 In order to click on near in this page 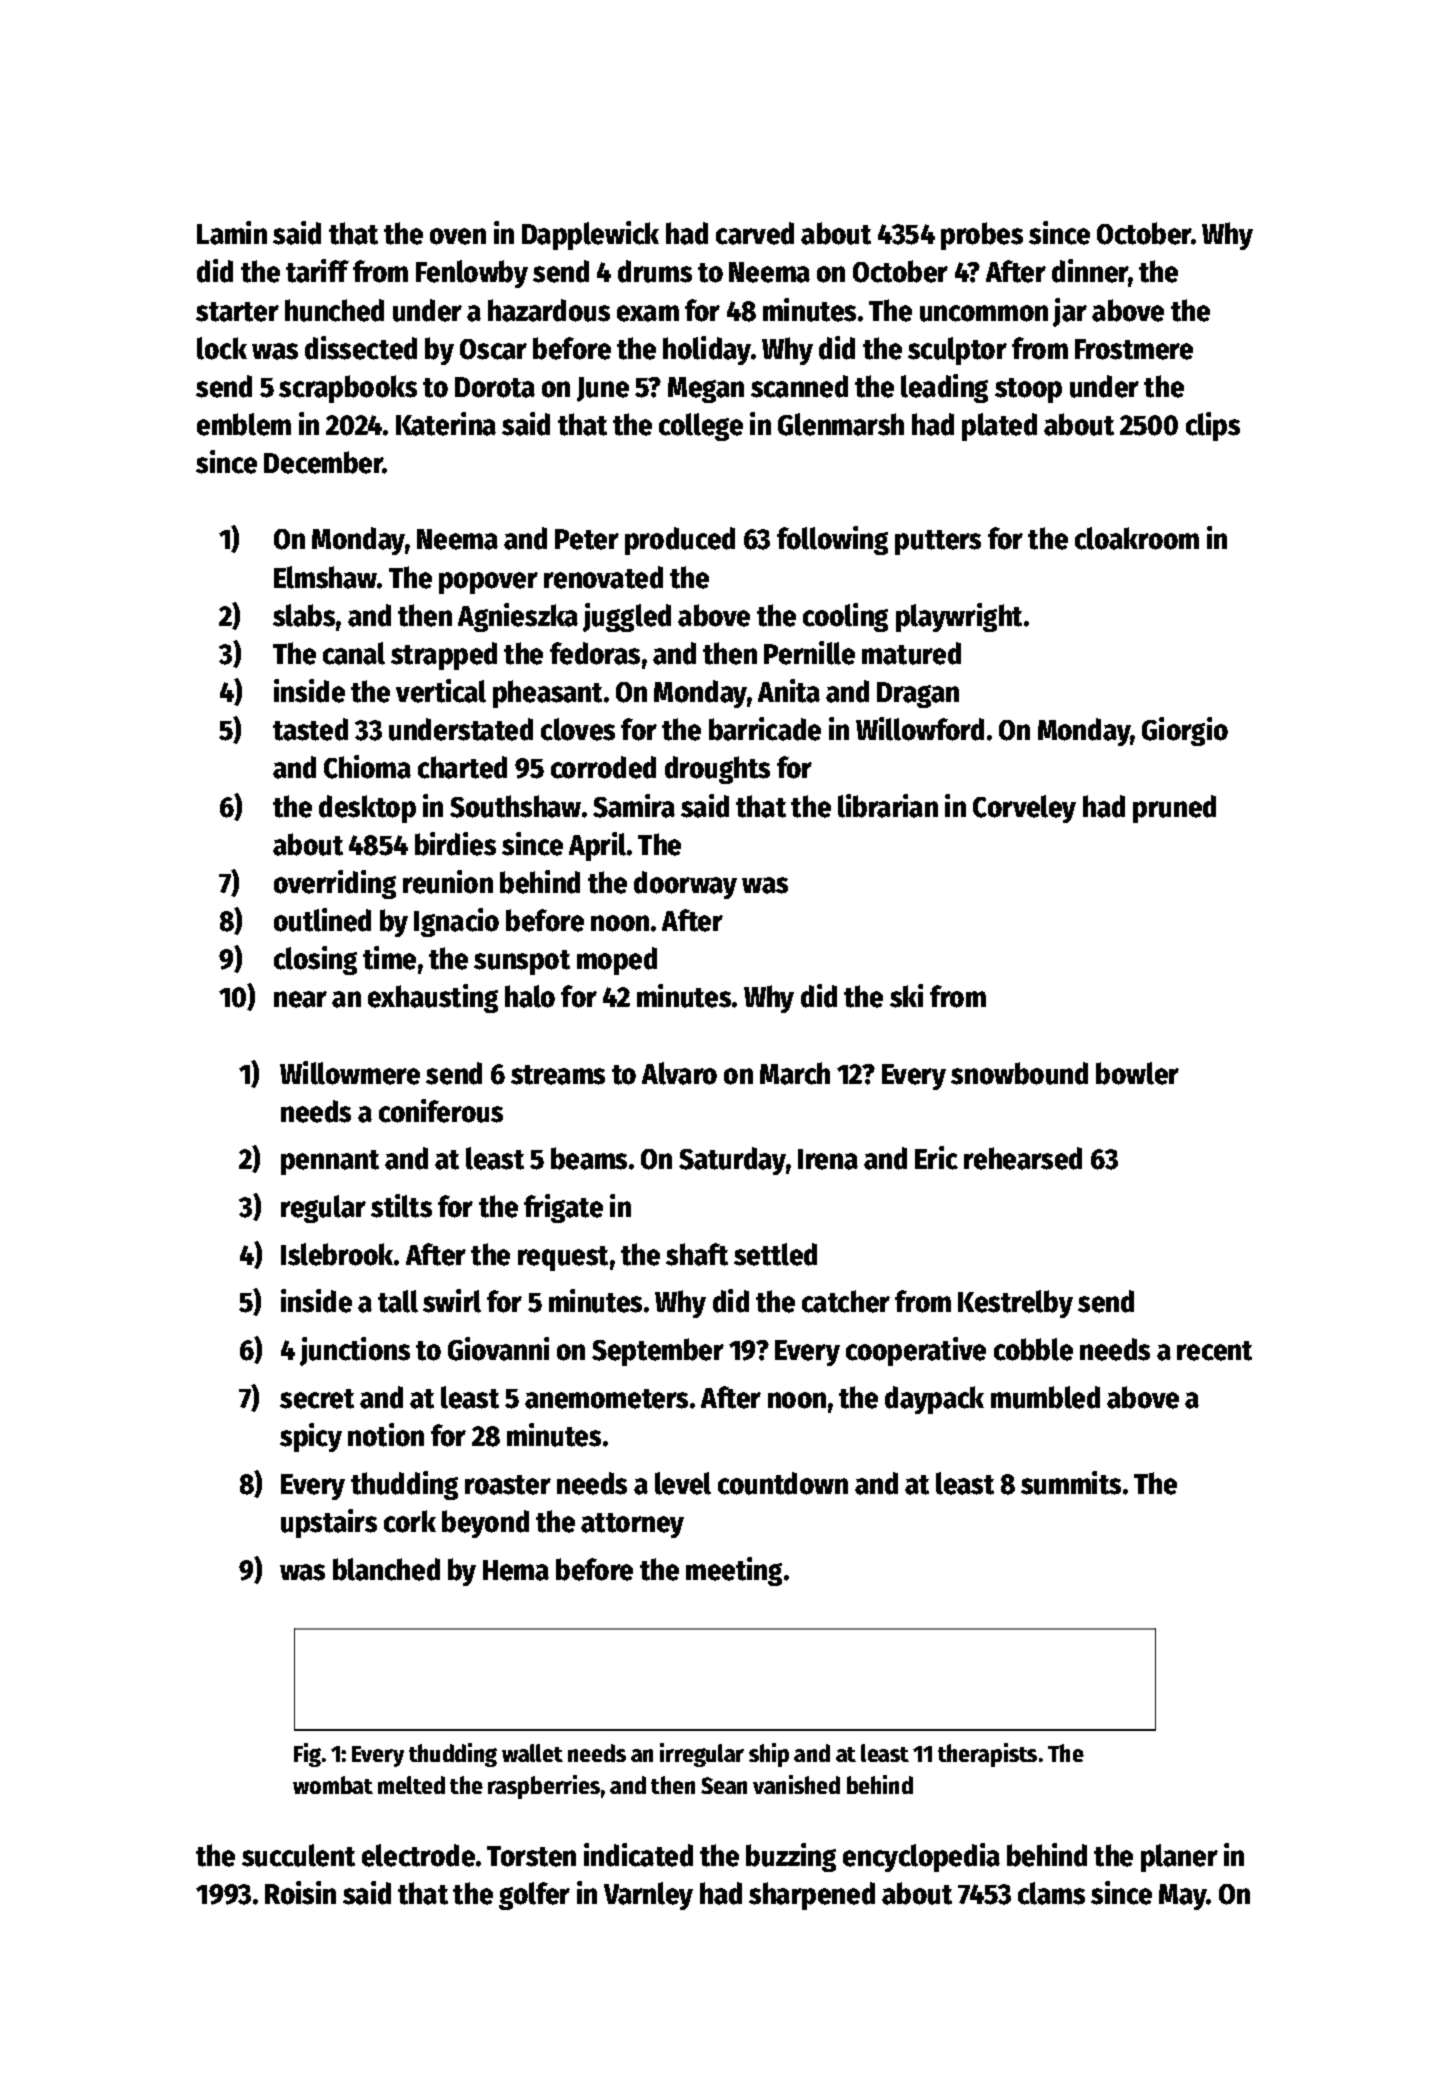, I will do `click(300, 999)`.
